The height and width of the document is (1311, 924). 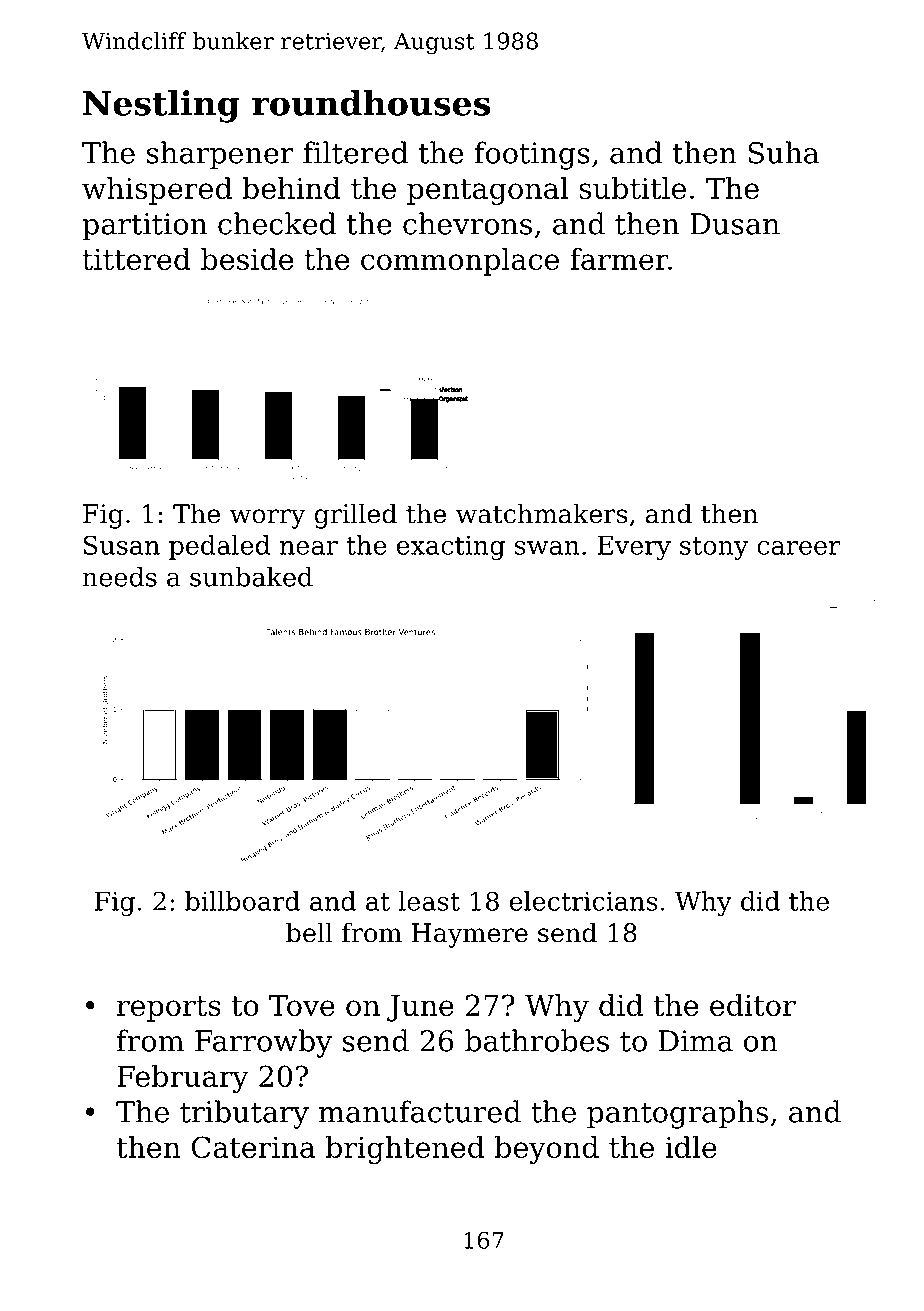 I want to click on Every, so click(x=634, y=548).
